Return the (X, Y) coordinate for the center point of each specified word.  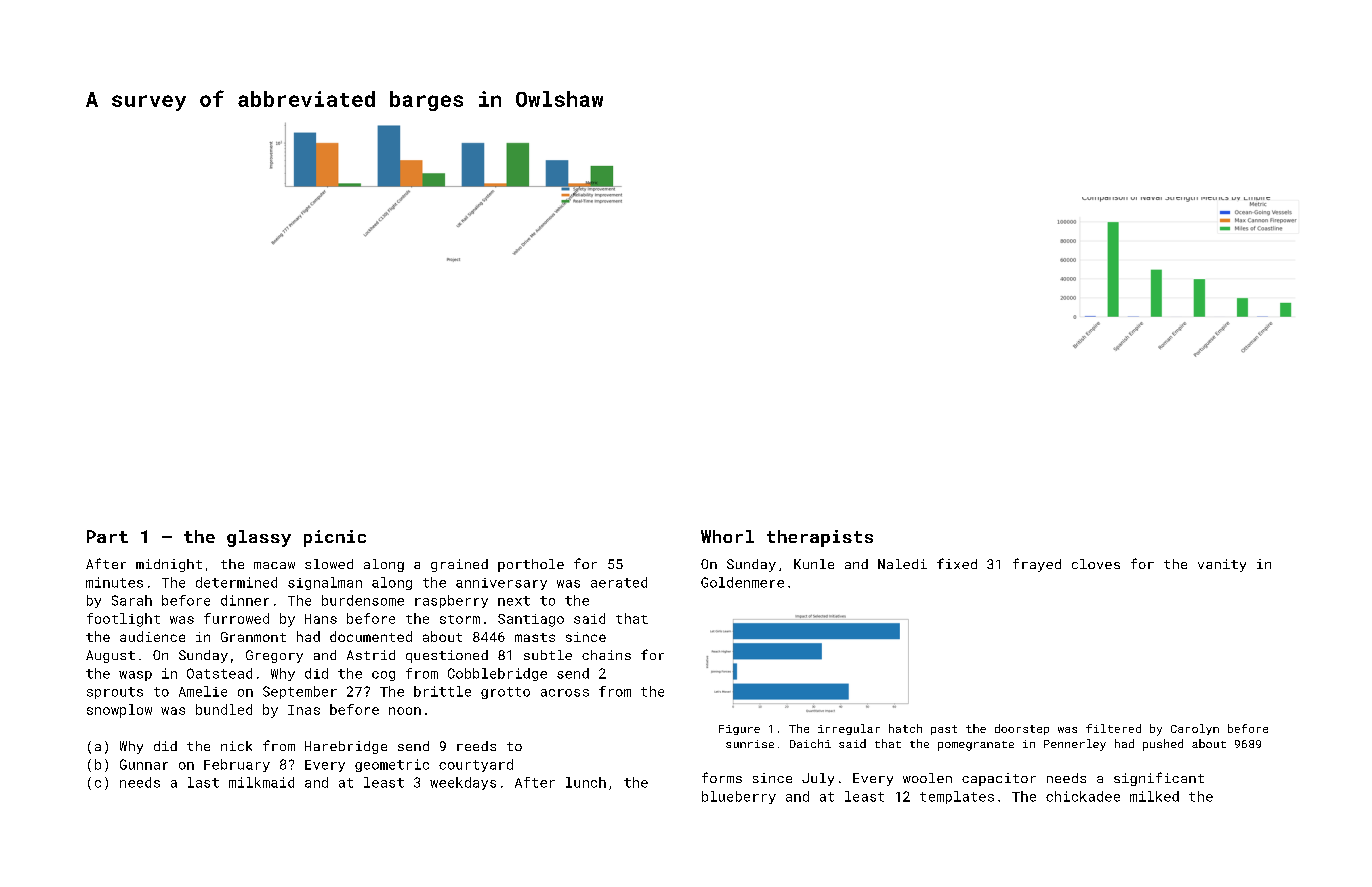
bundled (224, 709)
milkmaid (261, 782)
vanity (1222, 565)
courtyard (476, 765)
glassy (259, 538)
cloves (1096, 564)
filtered (1113, 728)
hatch (905, 728)
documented (371, 636)
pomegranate (976, 746)
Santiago (531, 620)
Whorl (727, 536)
